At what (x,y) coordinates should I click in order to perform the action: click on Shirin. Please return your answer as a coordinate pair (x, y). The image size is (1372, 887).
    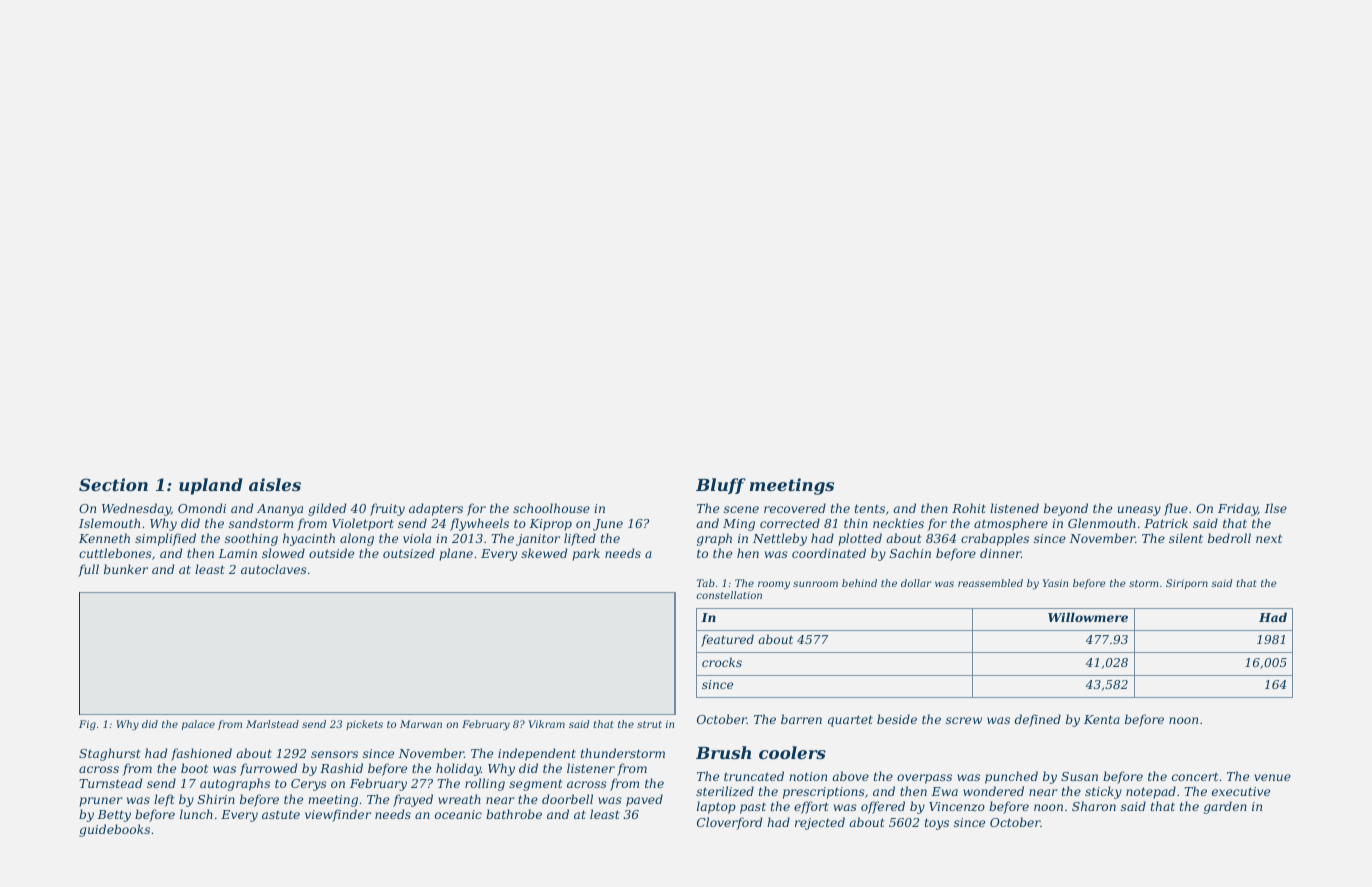
    Looking at the image, I should click on (216, 799).
